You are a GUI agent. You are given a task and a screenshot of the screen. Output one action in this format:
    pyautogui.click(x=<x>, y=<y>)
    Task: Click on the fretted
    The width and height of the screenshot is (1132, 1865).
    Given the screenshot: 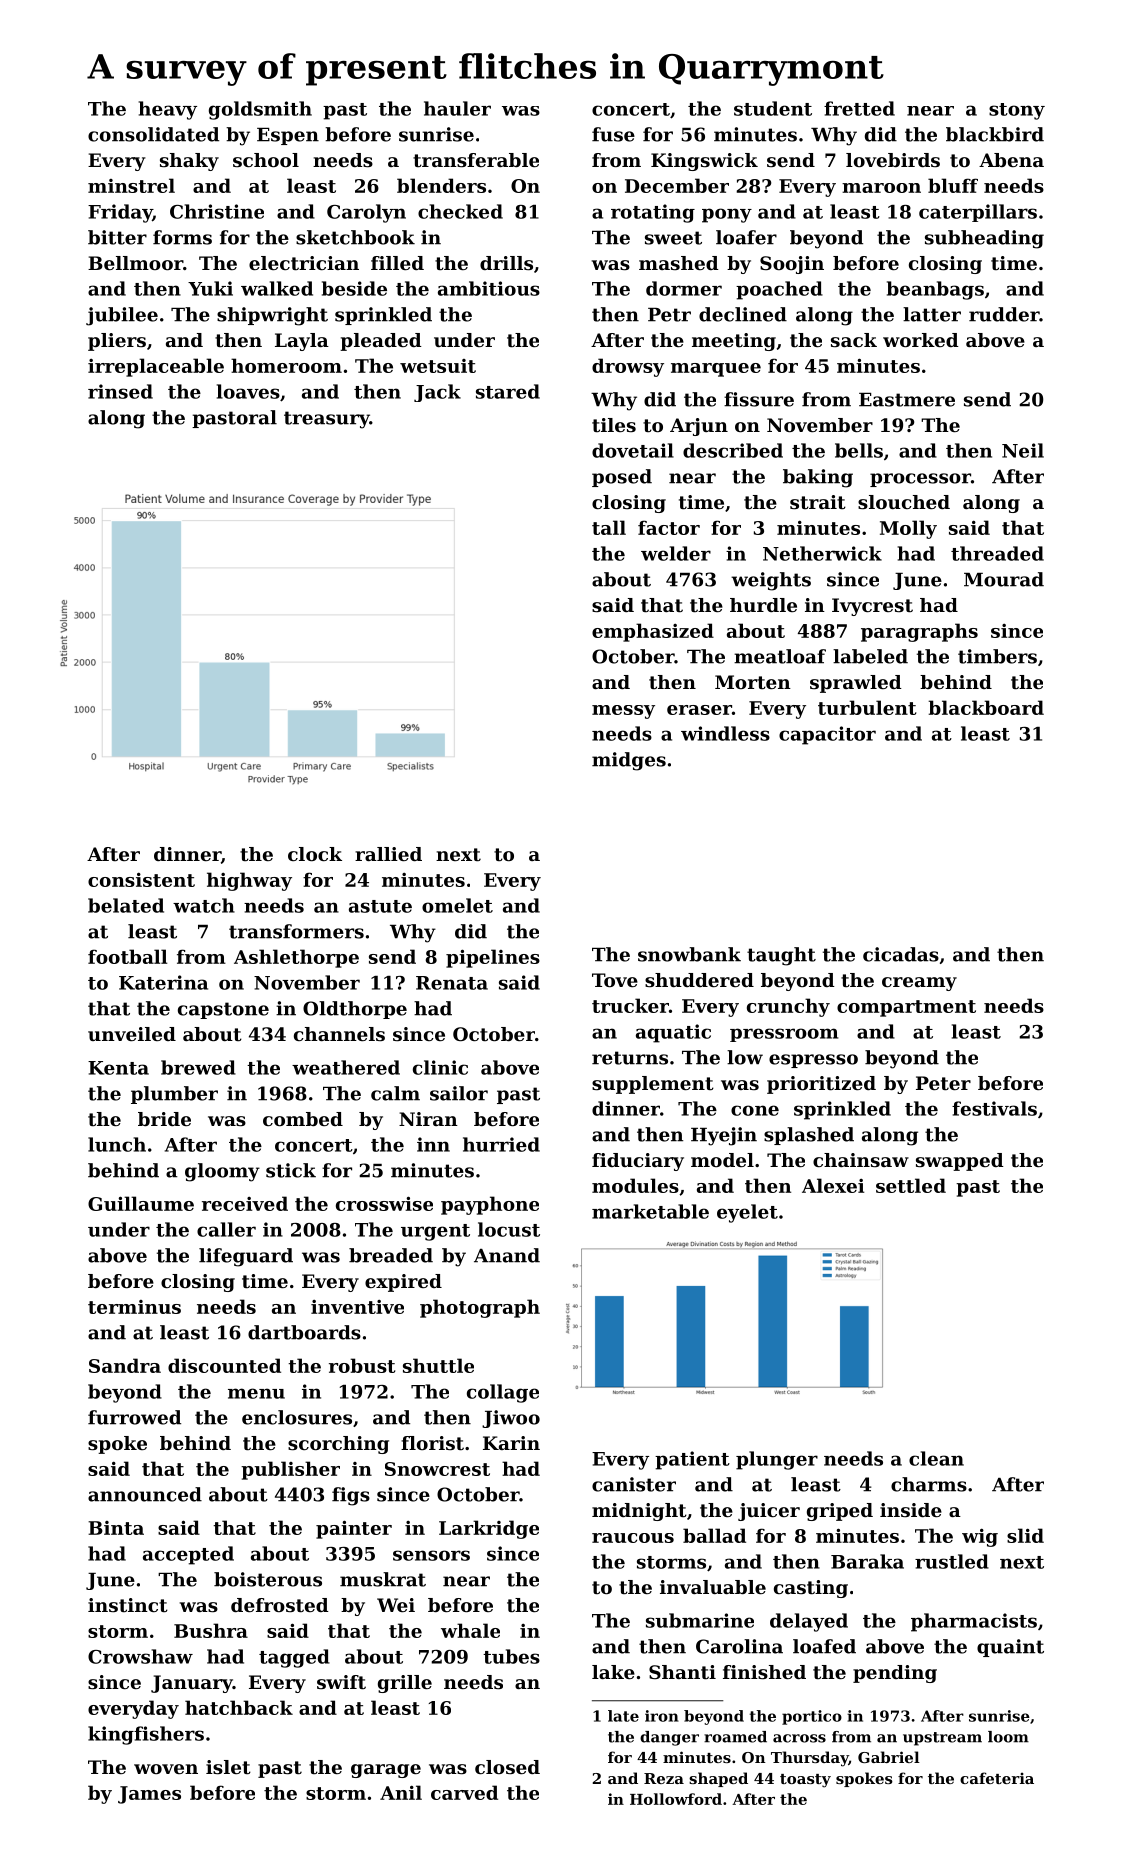 What is the action you would take?
    pyautogui.click(x=859, y=108)
